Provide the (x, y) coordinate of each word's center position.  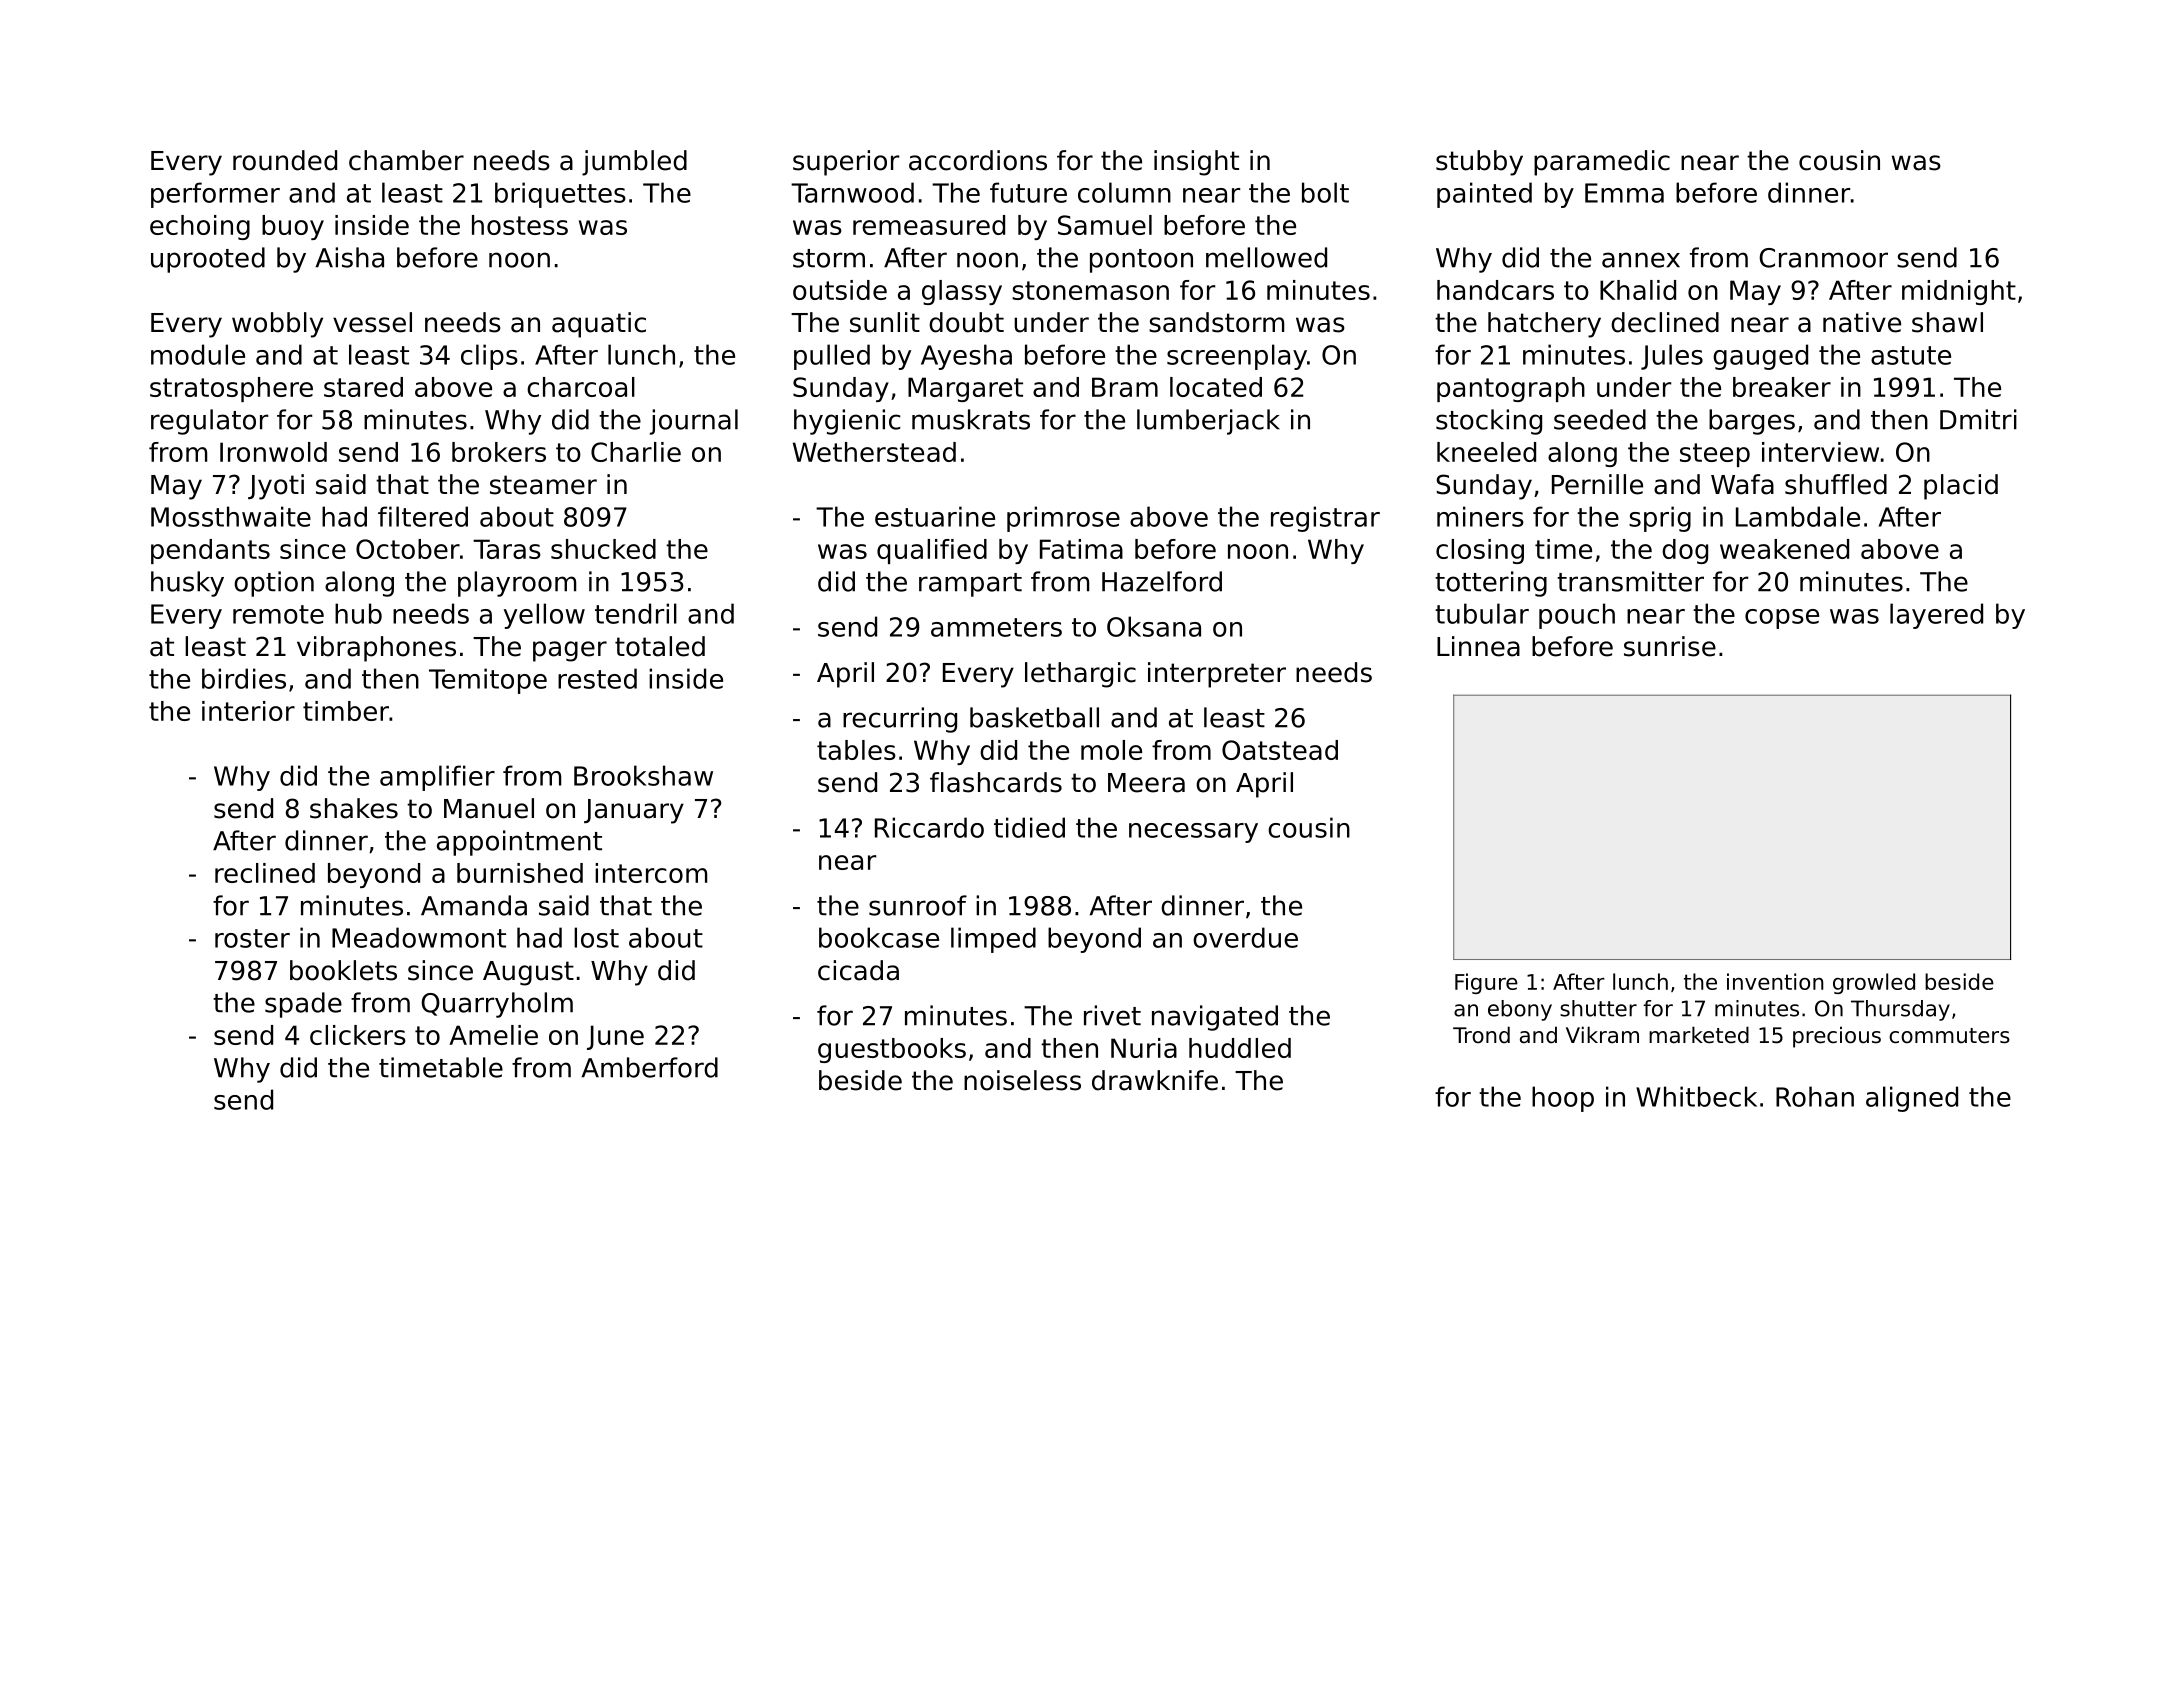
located (1216, 387)
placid (1961, 487)
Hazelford (1162, 581)
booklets (343, 970)
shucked (603, 549)
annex (1641, 260)
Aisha (349, 257)
